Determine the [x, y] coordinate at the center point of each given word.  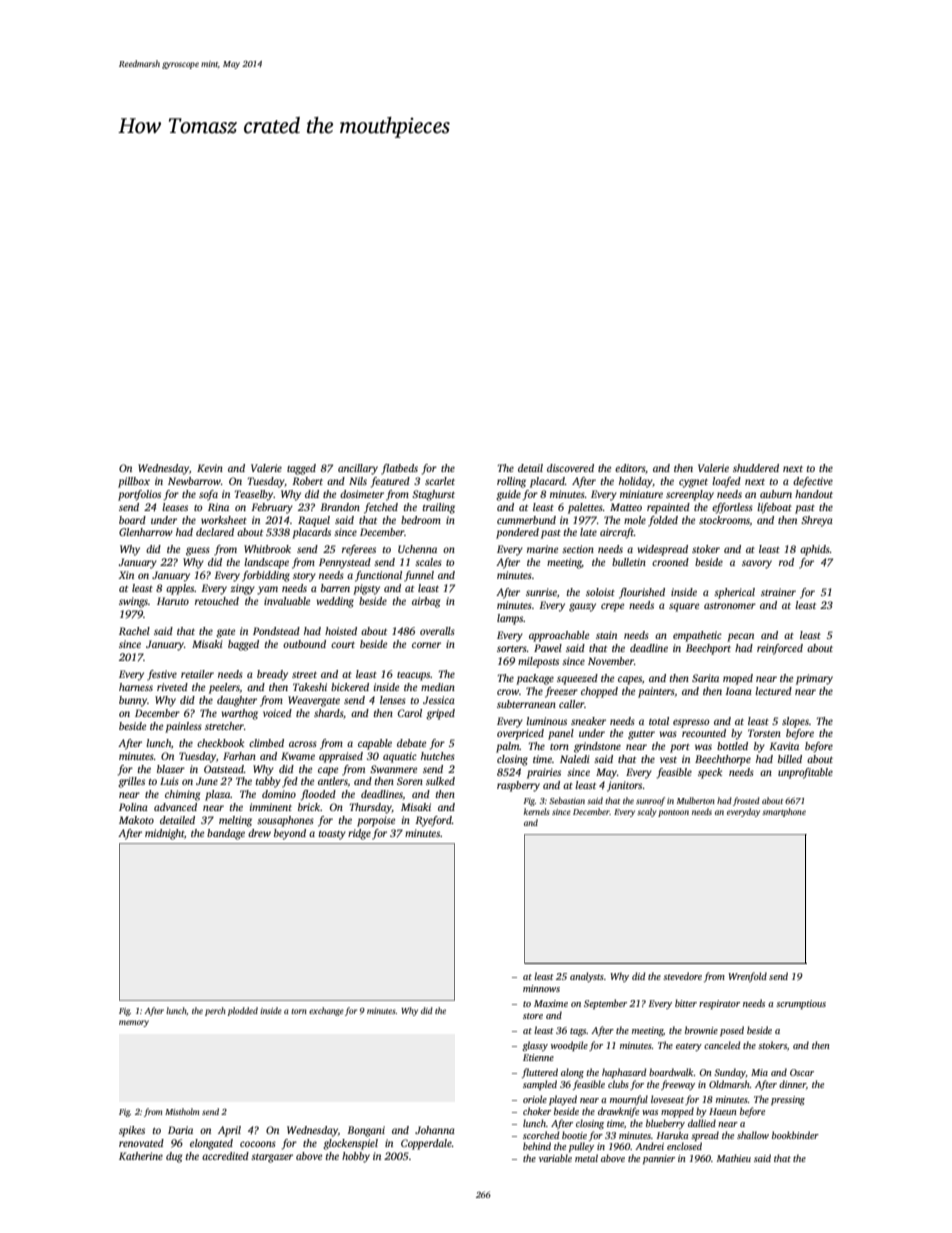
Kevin [210, 468]
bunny [133, 701]
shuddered [756, 468]
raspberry [518, 786]
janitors [624, 786]
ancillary [358, 469]
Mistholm [182, 1111]
